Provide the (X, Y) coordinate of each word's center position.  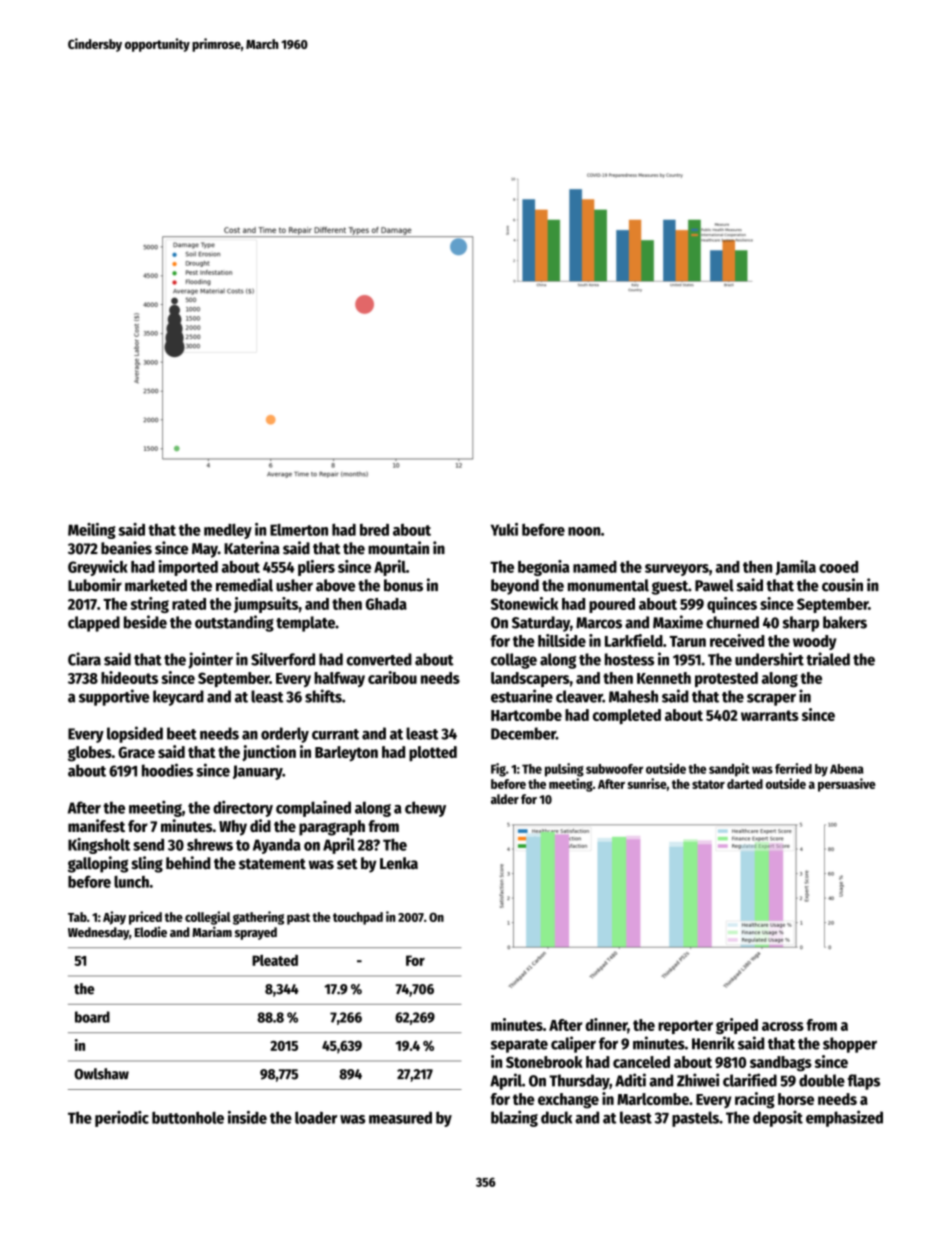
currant (335, 734)
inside (247, 1117)
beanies (126, 548)
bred (374, 530)
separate (519, 1046)
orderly (285, 735)
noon (584, 531)
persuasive (847, 785)
